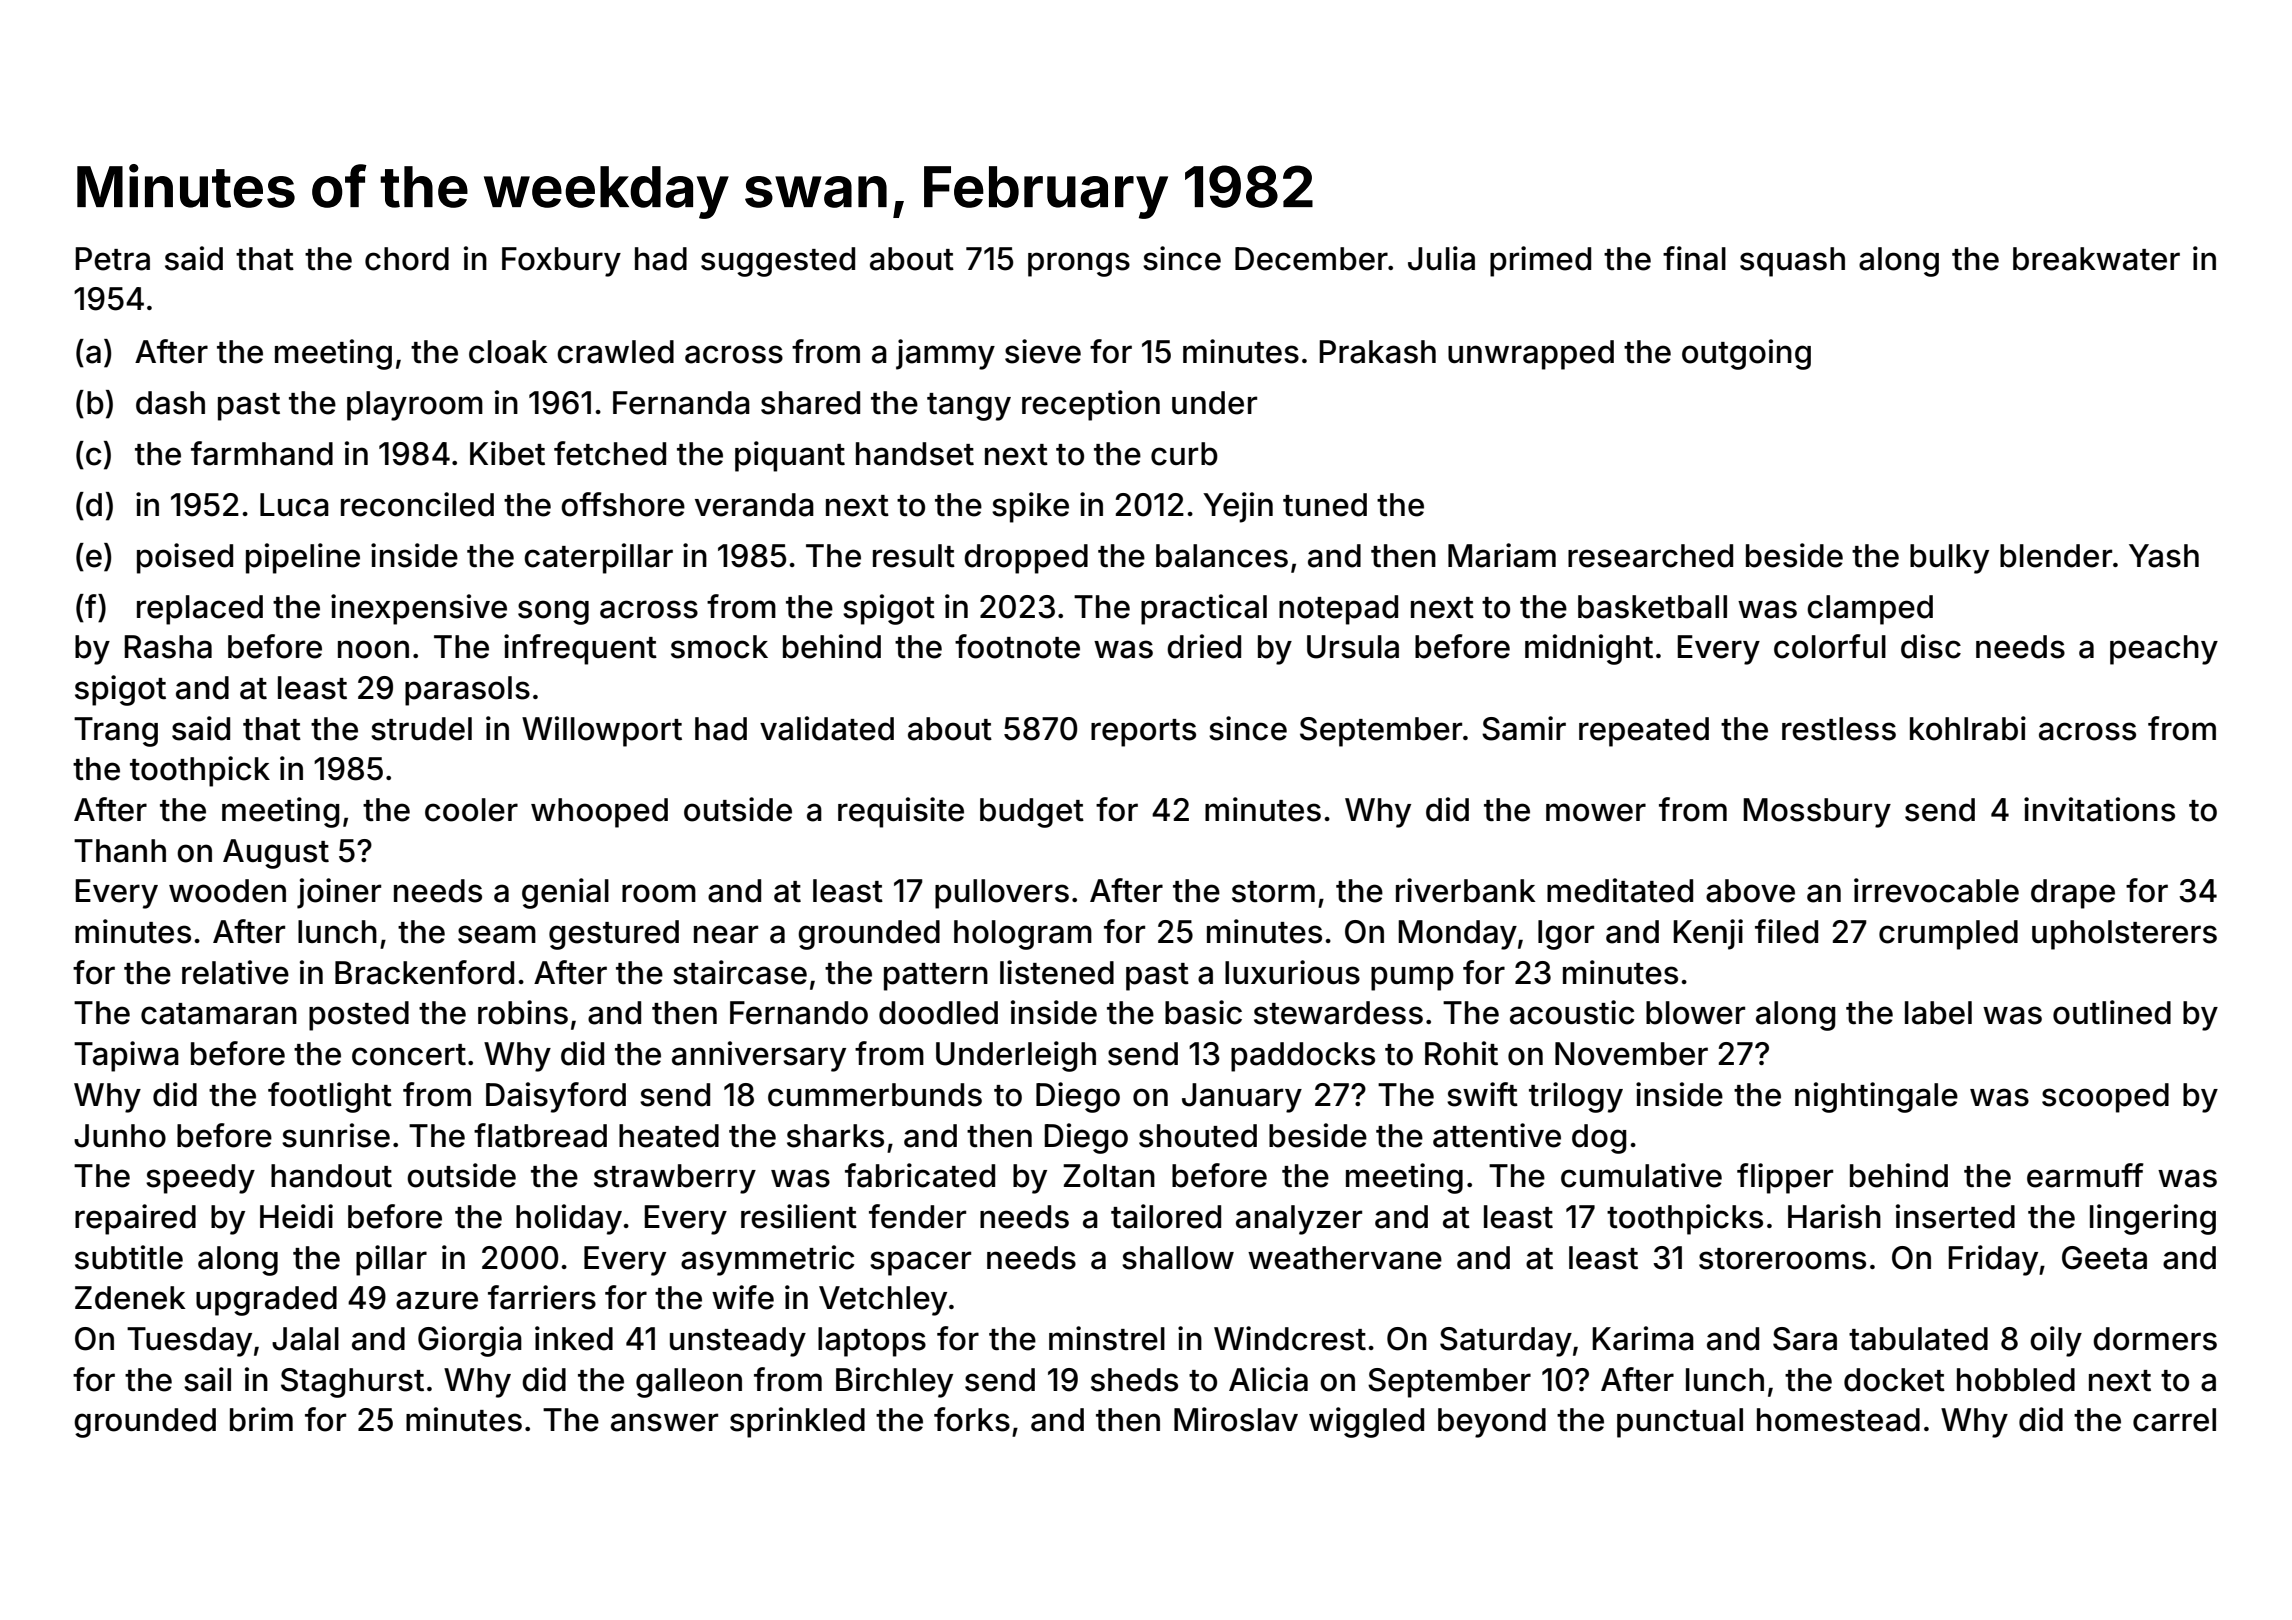 This screenshot has width=2292, height=1620. I want to click on Harish, so click(1834, 1216).
